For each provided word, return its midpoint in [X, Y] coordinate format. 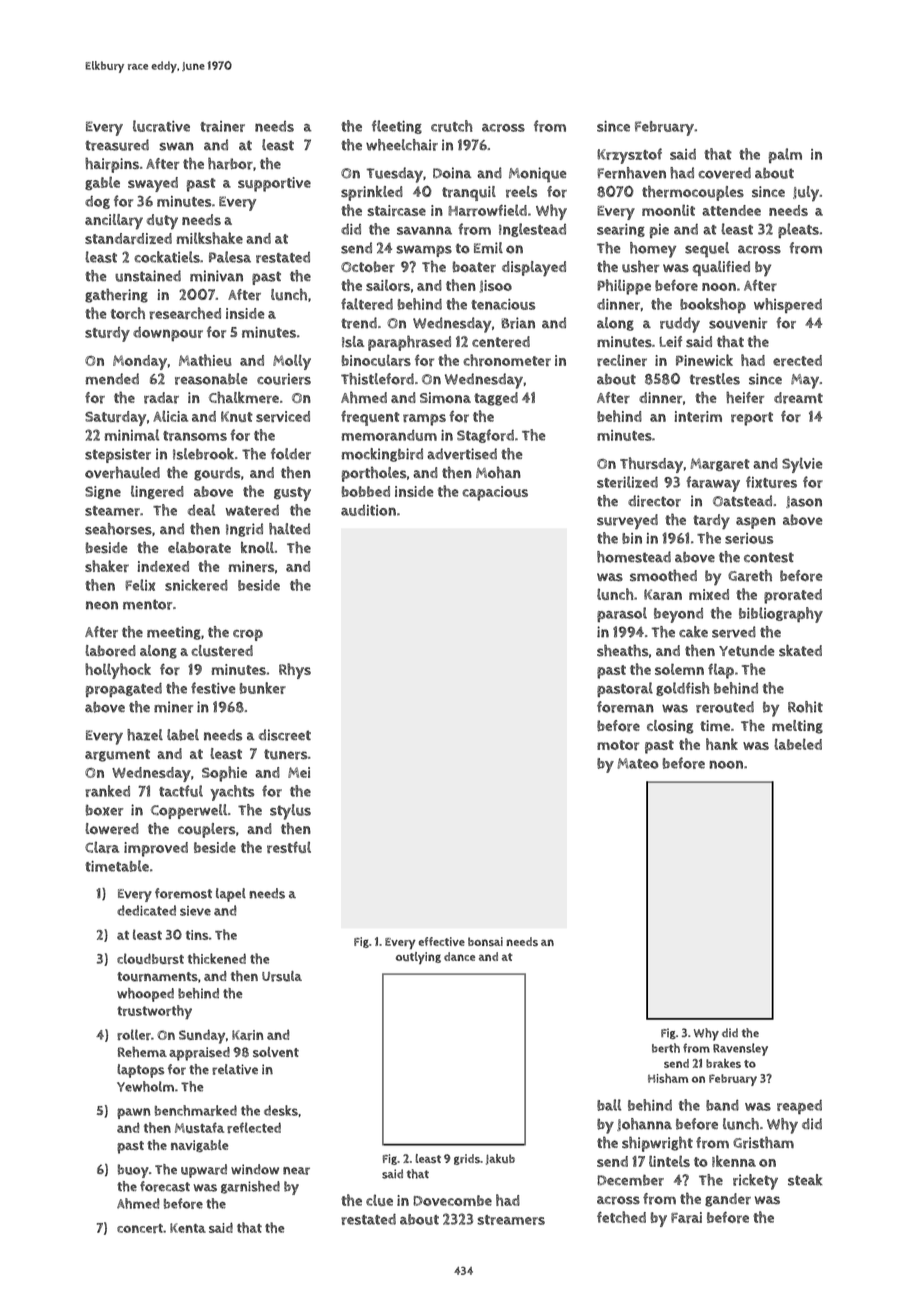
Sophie [224, 774]
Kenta [188, 1228]
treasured [117, 145]
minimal [131, 435]
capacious [495, 493]
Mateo [637, 763]
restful [289, 847]
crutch [452, 126]
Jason [804, 502]
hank [722, 744]
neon [102, 605]
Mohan [498, 472]
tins [197, 935]
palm [785, 155]
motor [618, 745]
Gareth [750, 575]
